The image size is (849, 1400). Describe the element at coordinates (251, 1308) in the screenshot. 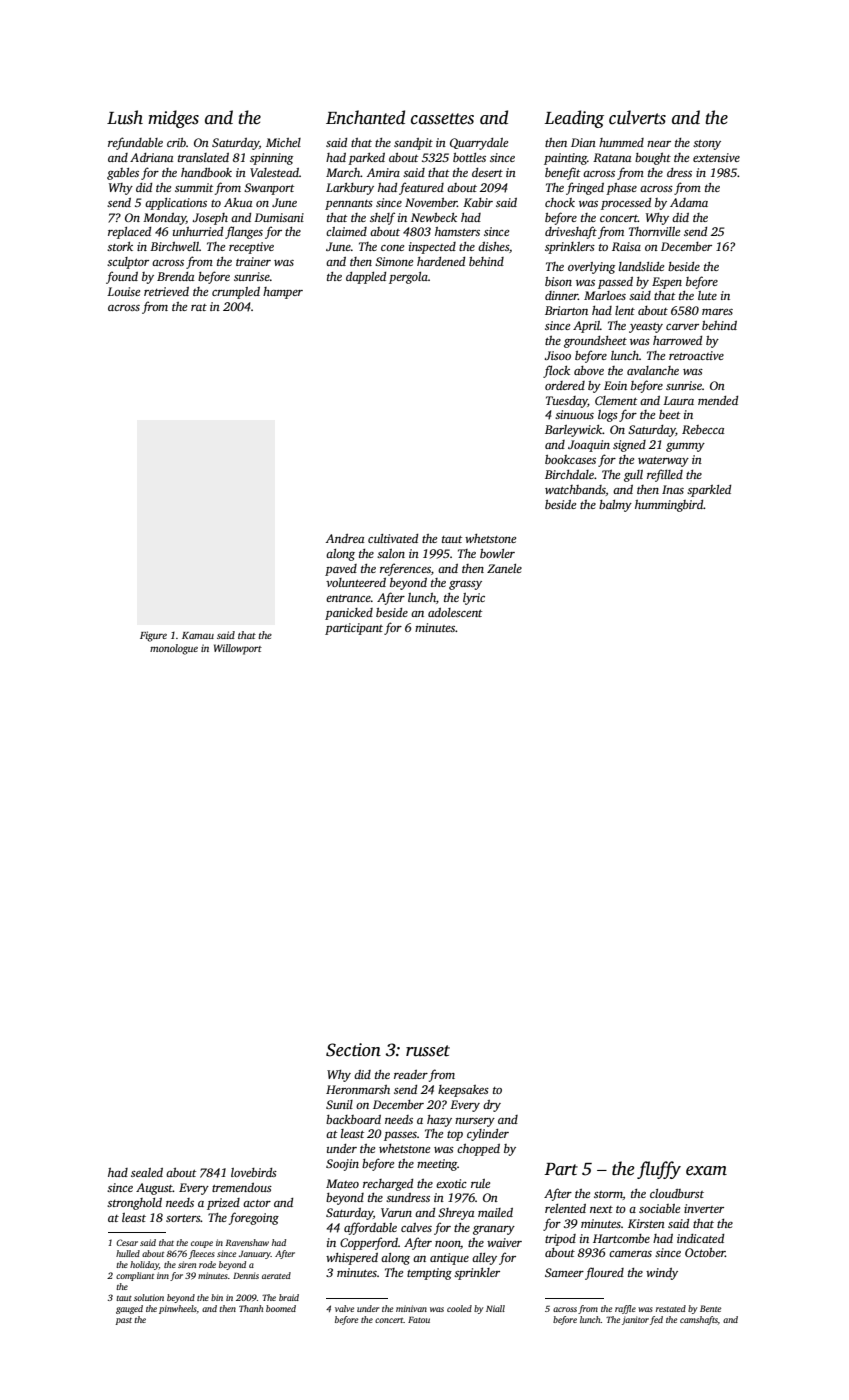

I see `Thanh` at that location.
